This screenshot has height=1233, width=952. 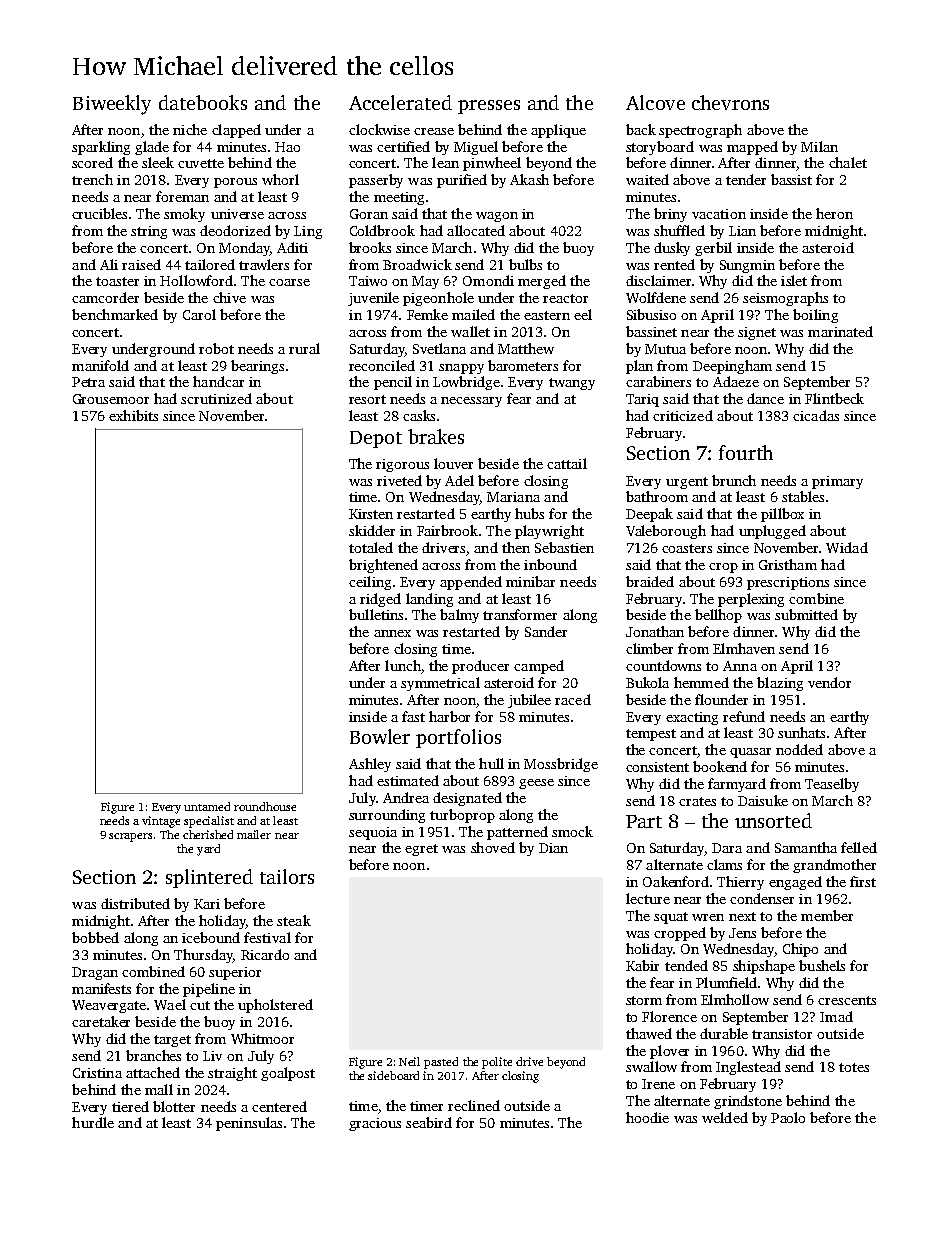 What do you see at coordinates (112, 105) in the screenshot?
I see `Biweekly` at bounding box center [112, 105].
